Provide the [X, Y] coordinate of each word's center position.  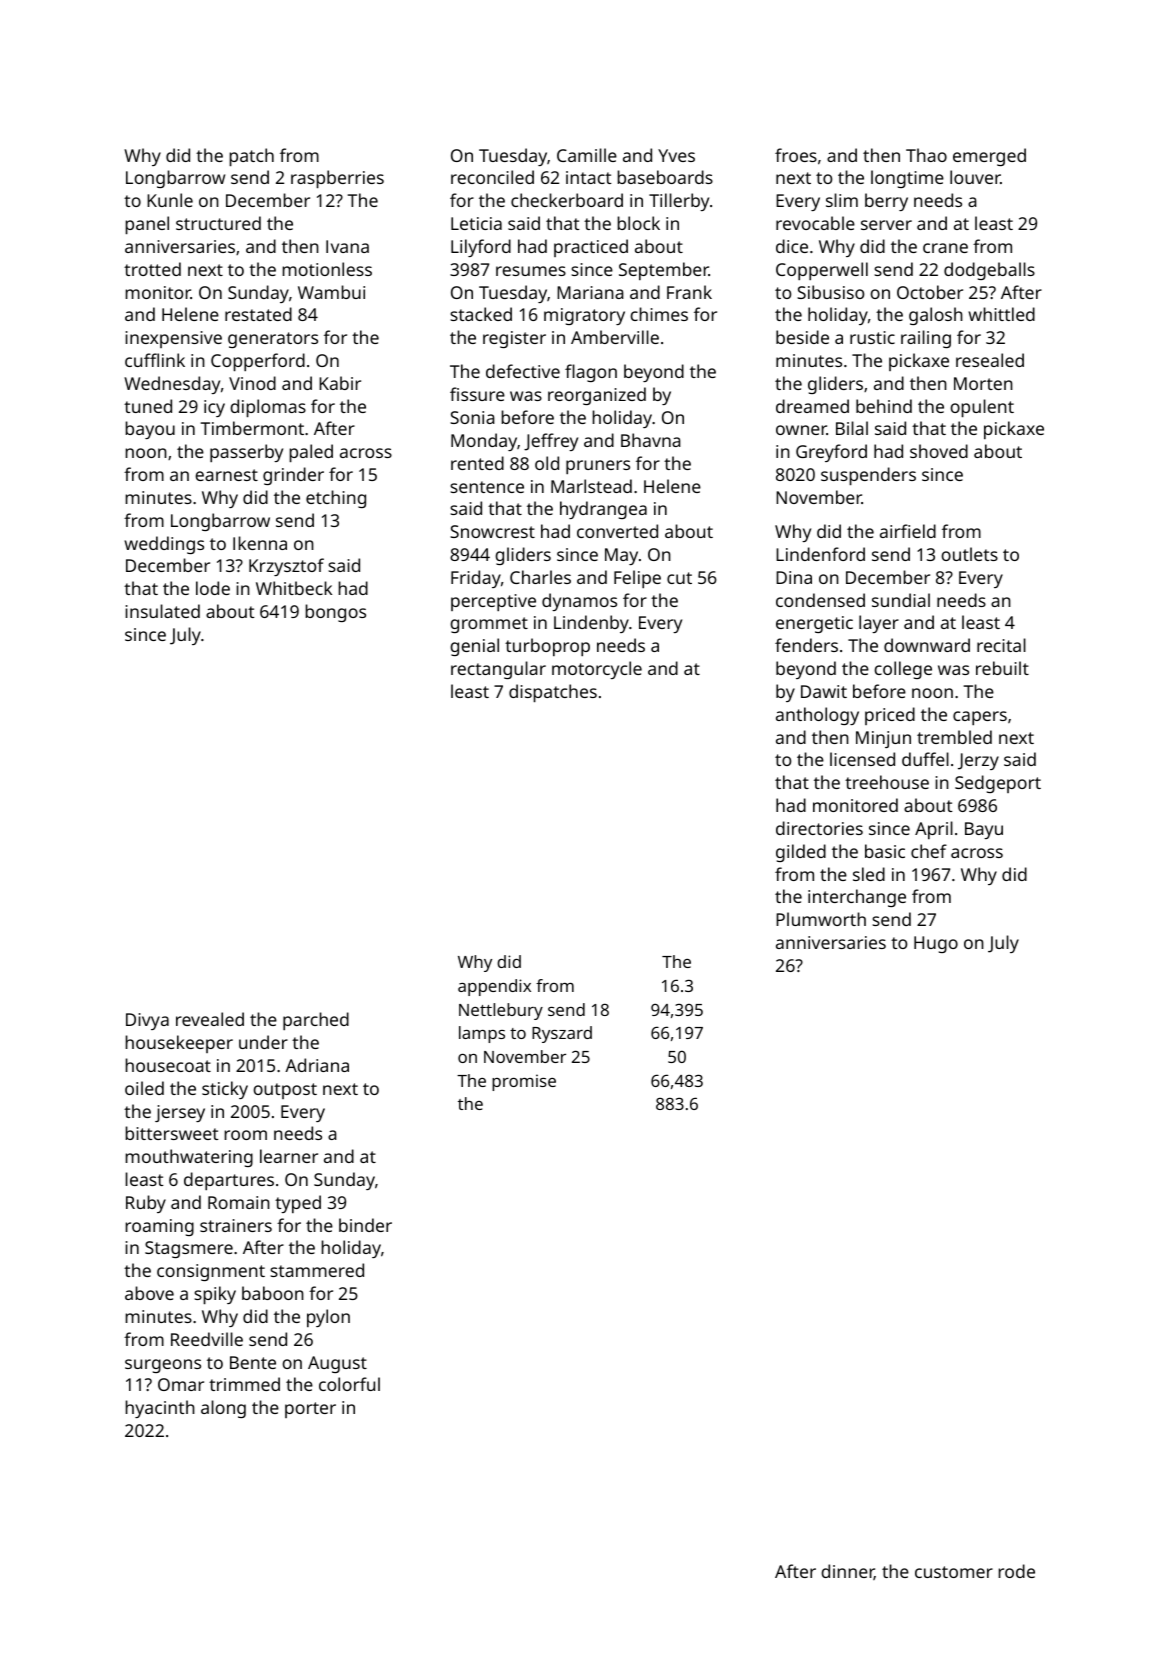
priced [890, 716]
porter [310, 1410]
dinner [847, 1572]
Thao [926, 155]
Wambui [331, 292]
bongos [335, 613]
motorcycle [597, 670]
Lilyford [481, 248]
